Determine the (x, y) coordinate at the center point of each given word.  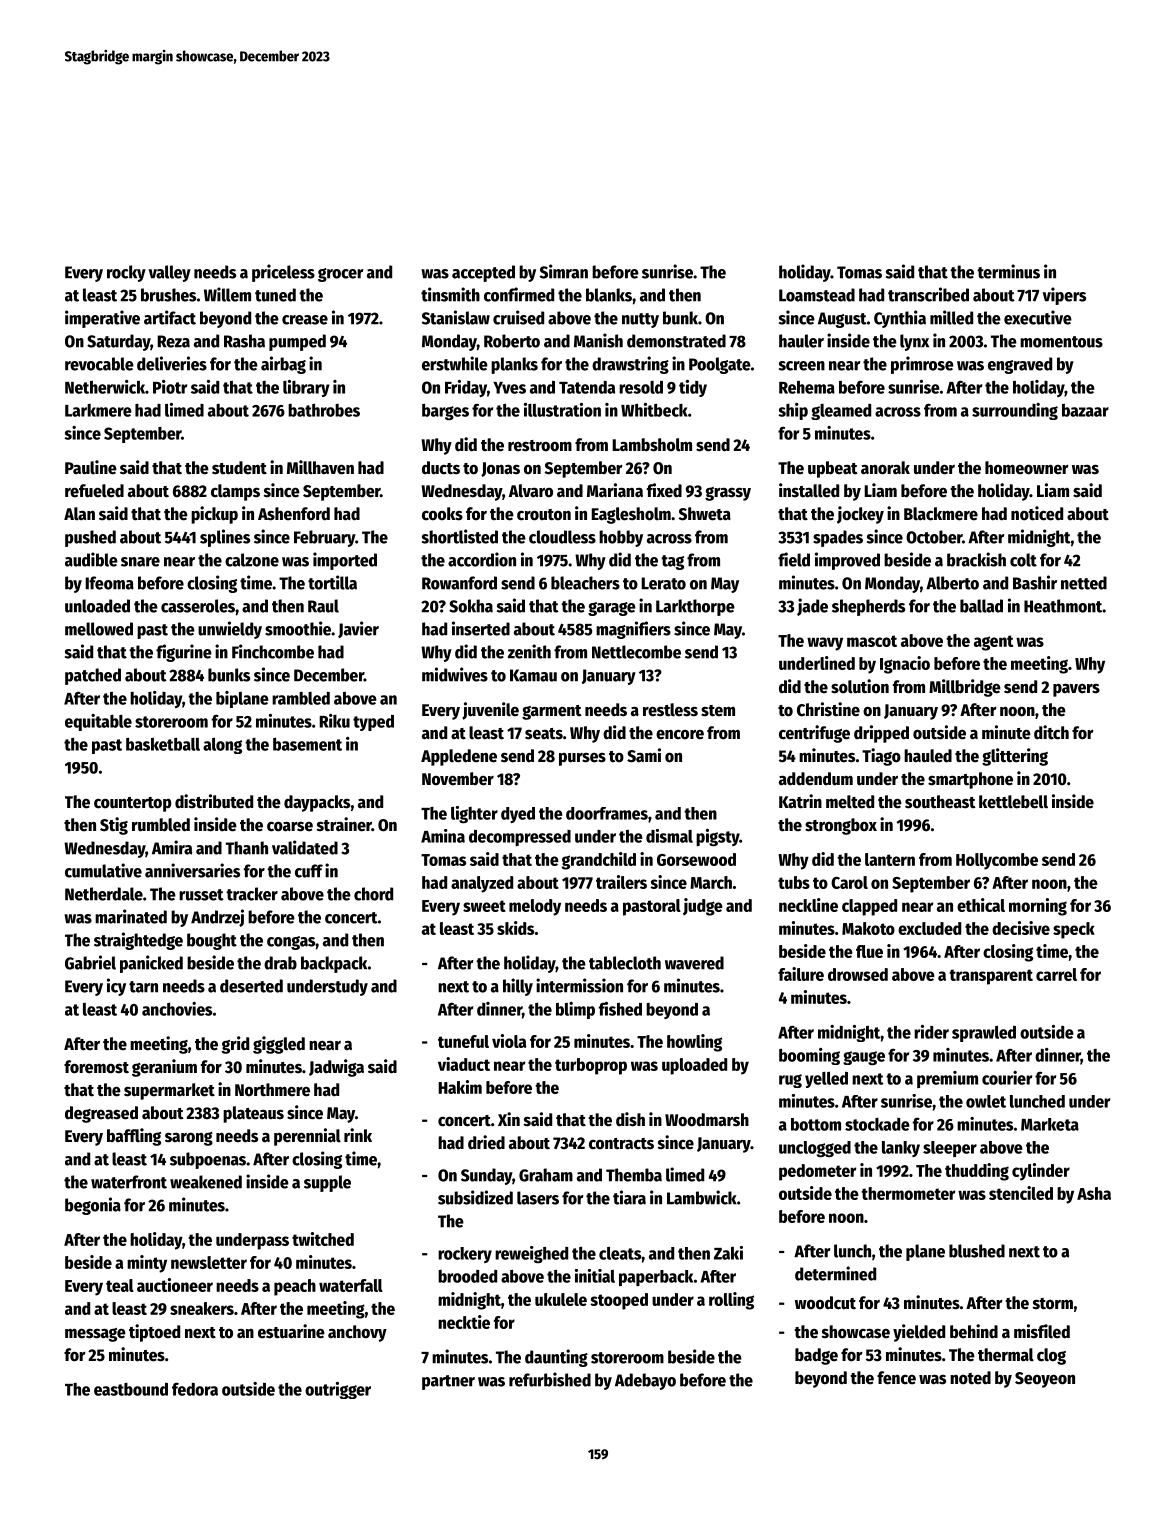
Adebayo (645, 1381)
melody (535, 907)
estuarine (291, 1331)
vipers (1064, 296)
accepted (483, 273)
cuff (309, 871)
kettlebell (1013, 802)
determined (835, 1273)
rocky (126, 273)
